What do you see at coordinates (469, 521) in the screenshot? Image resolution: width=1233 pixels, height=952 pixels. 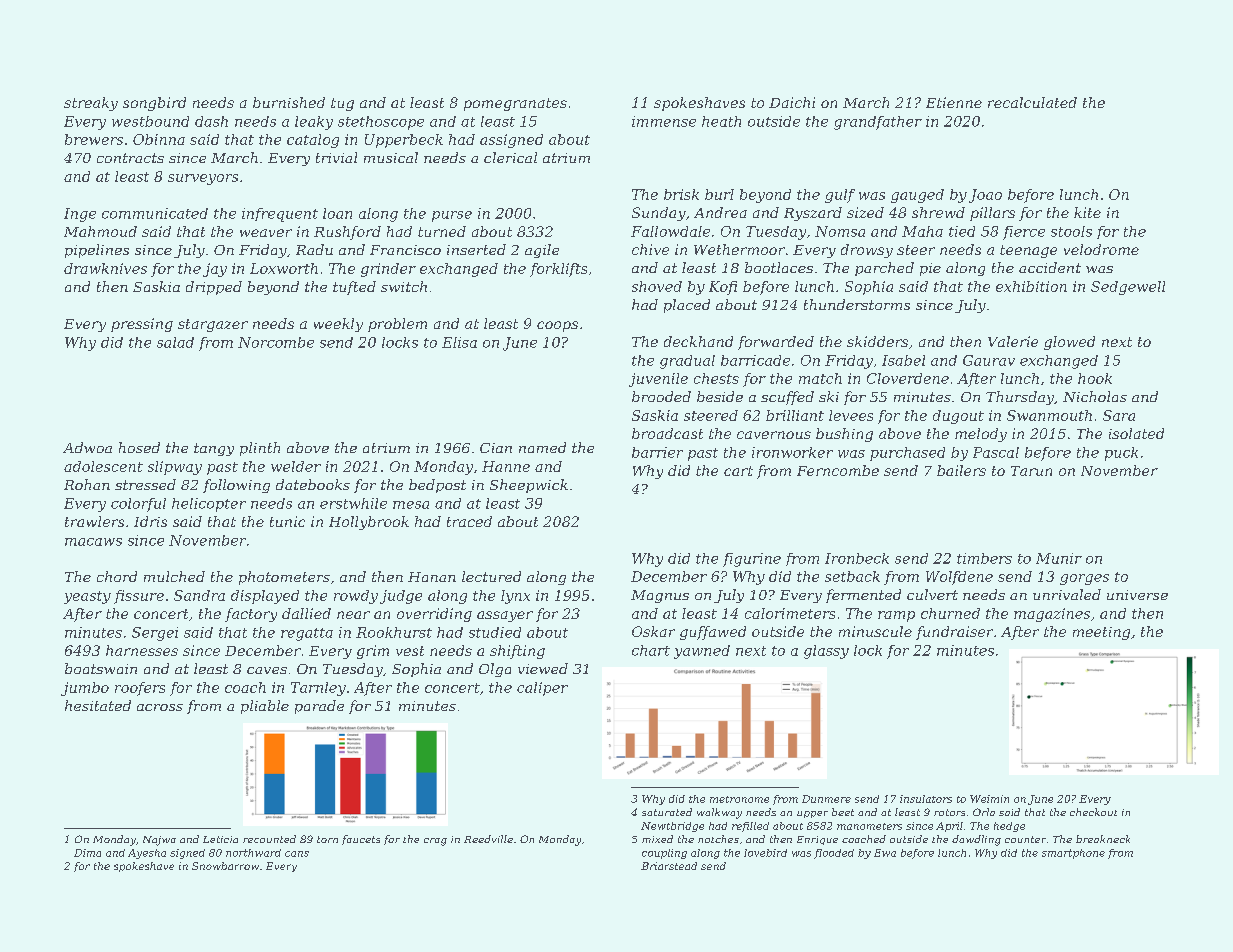 I see `traced` at bounding box center [469, 521].
